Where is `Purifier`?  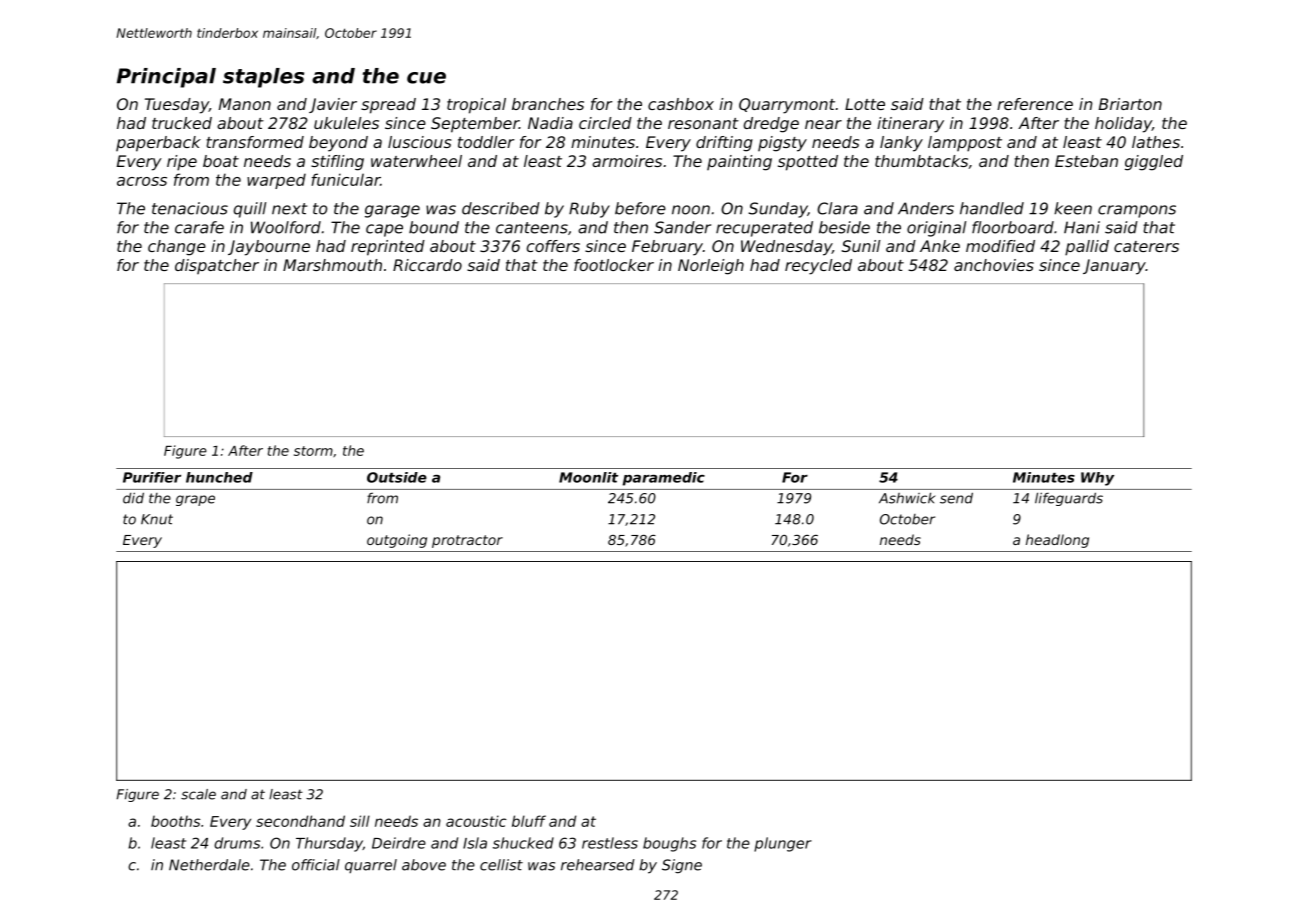
Purifier is located at coordinates (152, 477).
